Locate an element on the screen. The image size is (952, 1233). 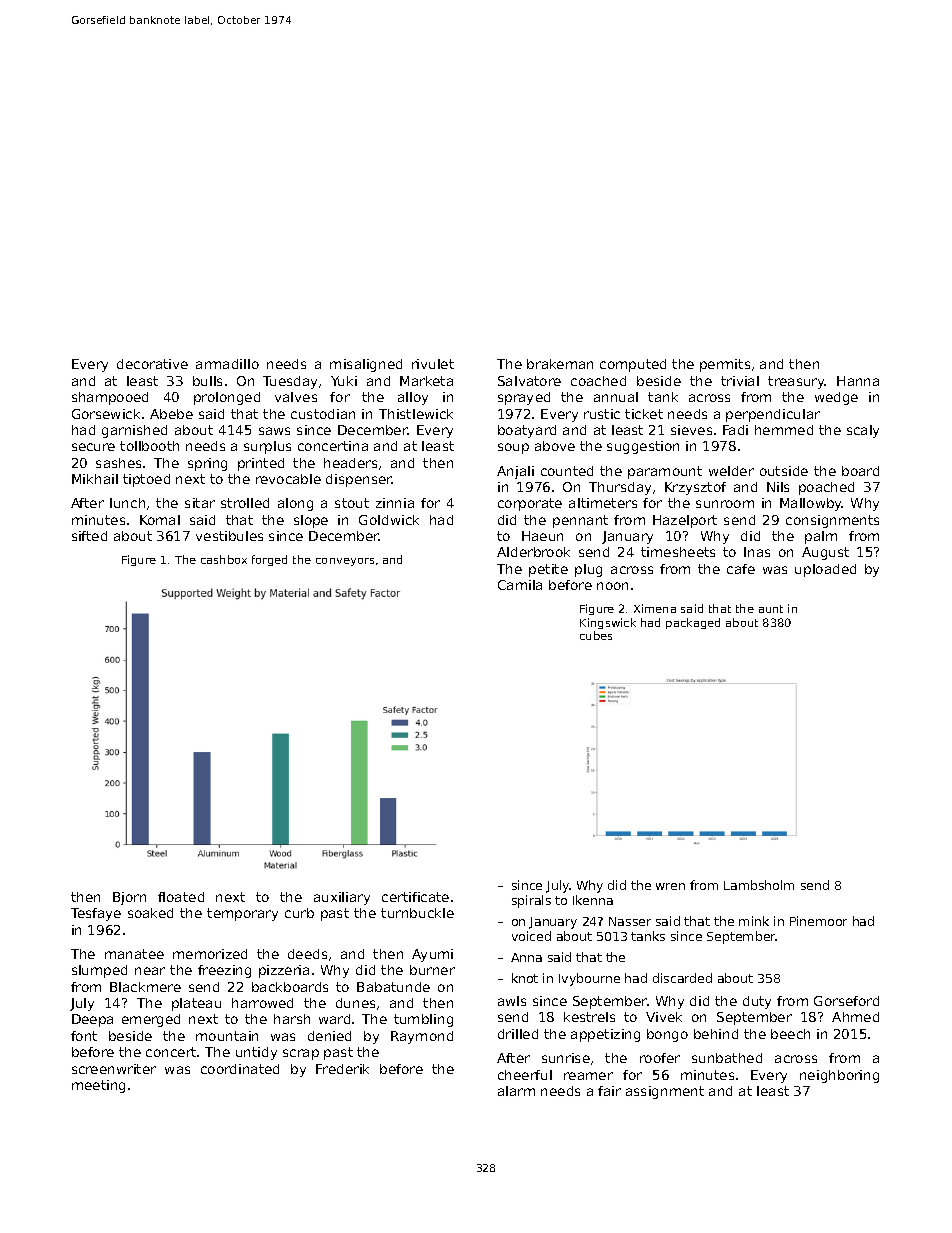
brakeman is located at coordinates (560, 364).
